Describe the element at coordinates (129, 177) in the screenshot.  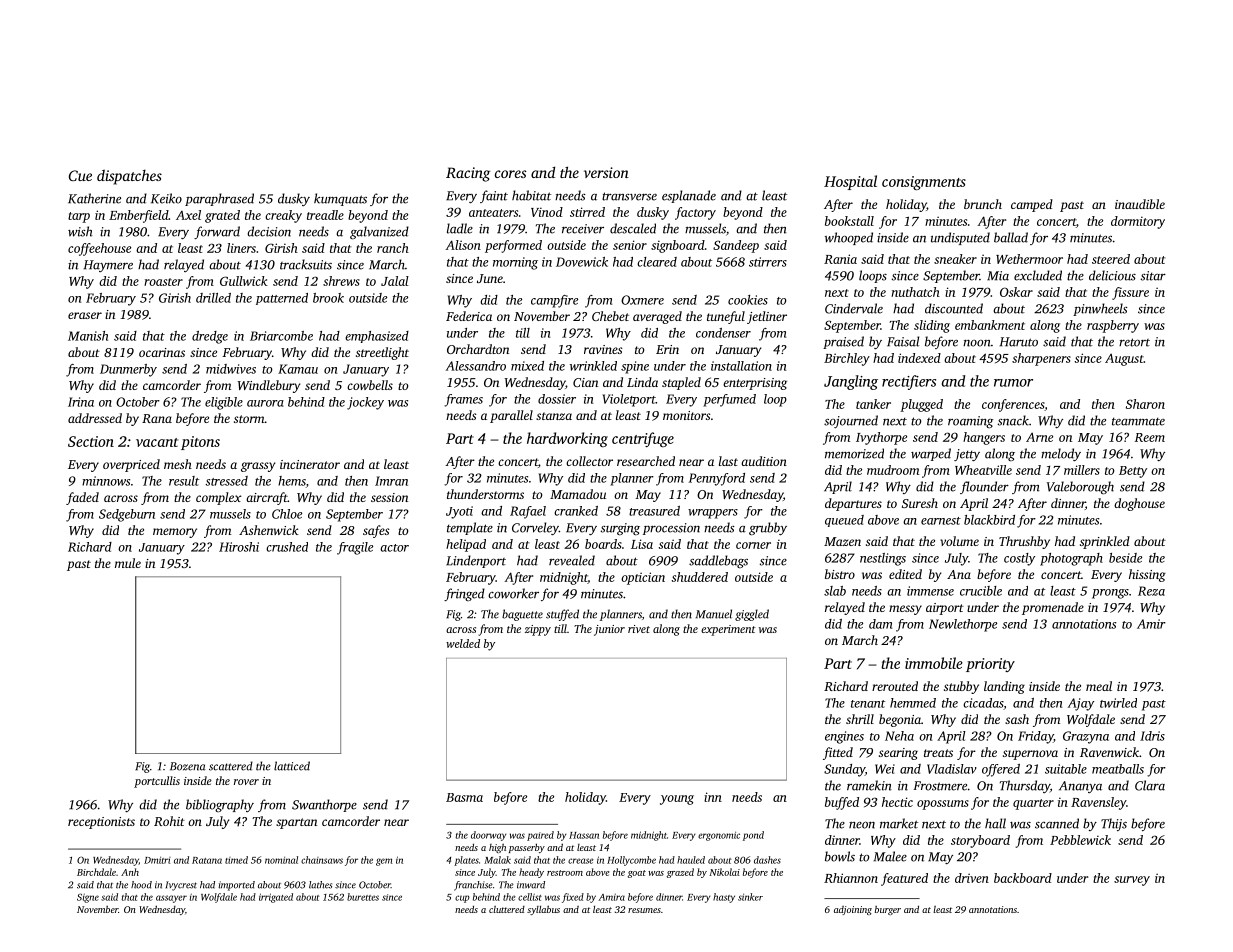
I see `dispatches` at that location.
